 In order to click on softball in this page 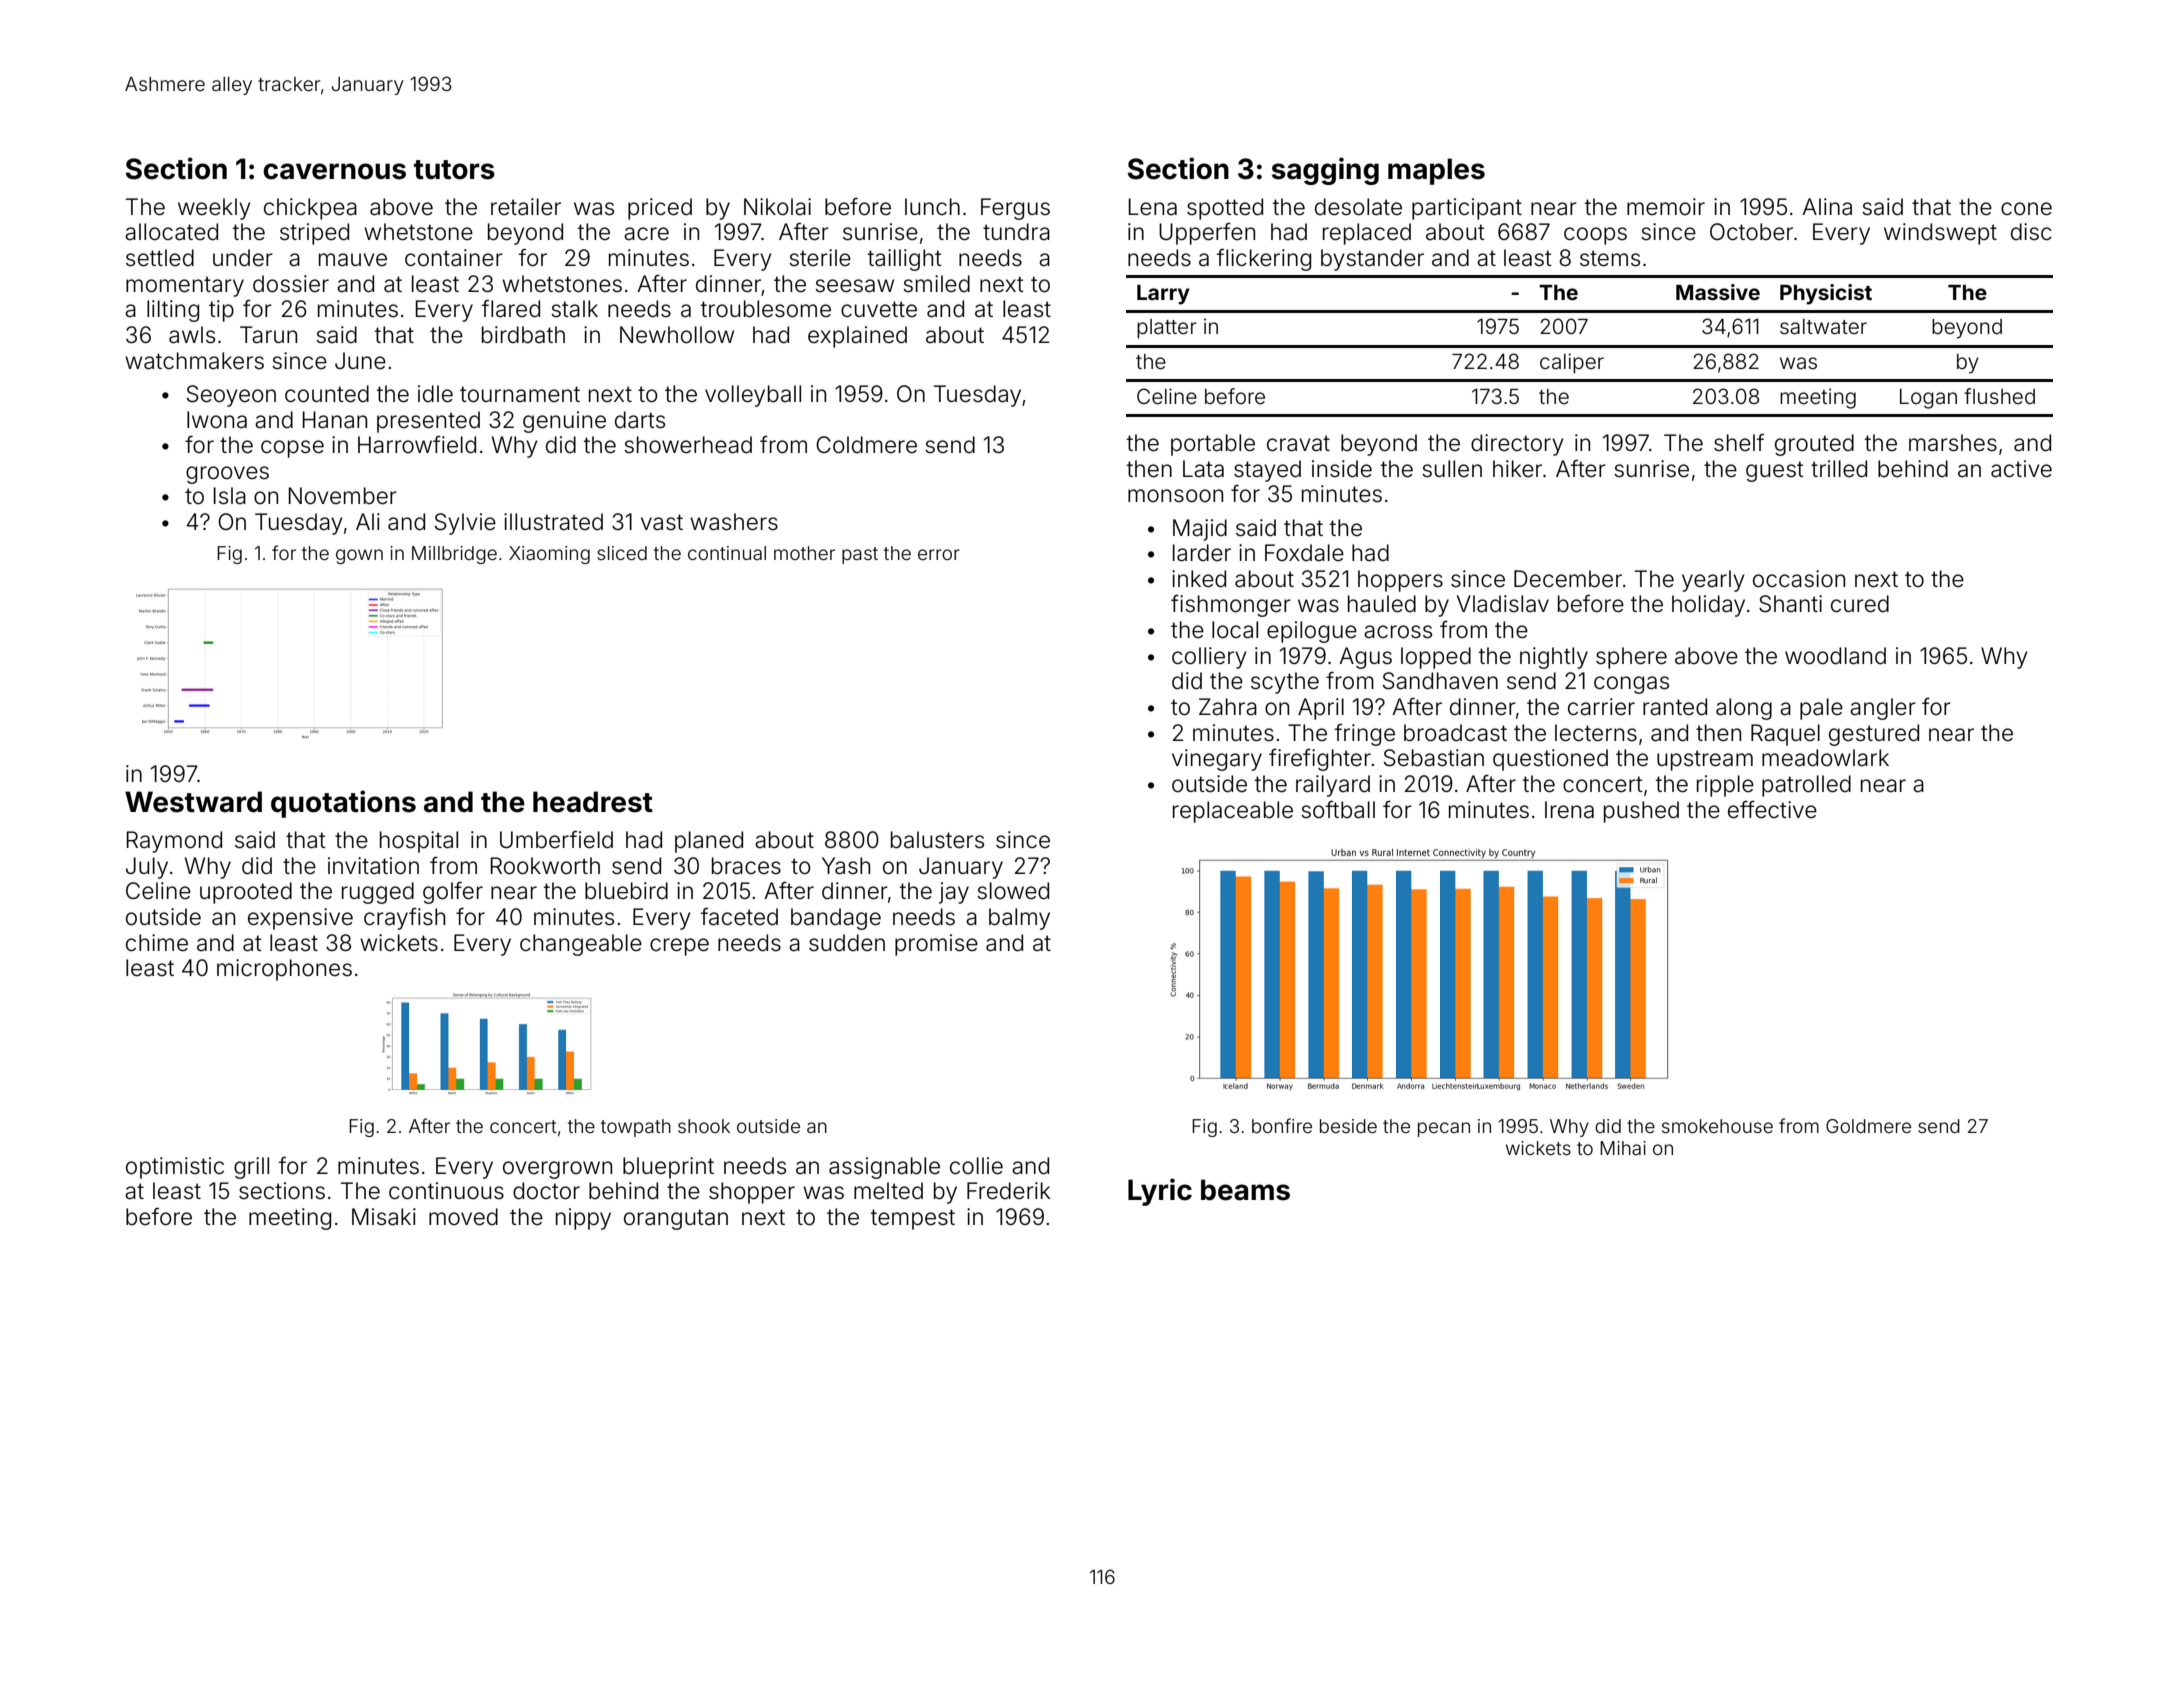, I will do `click(1338, 809)`.
